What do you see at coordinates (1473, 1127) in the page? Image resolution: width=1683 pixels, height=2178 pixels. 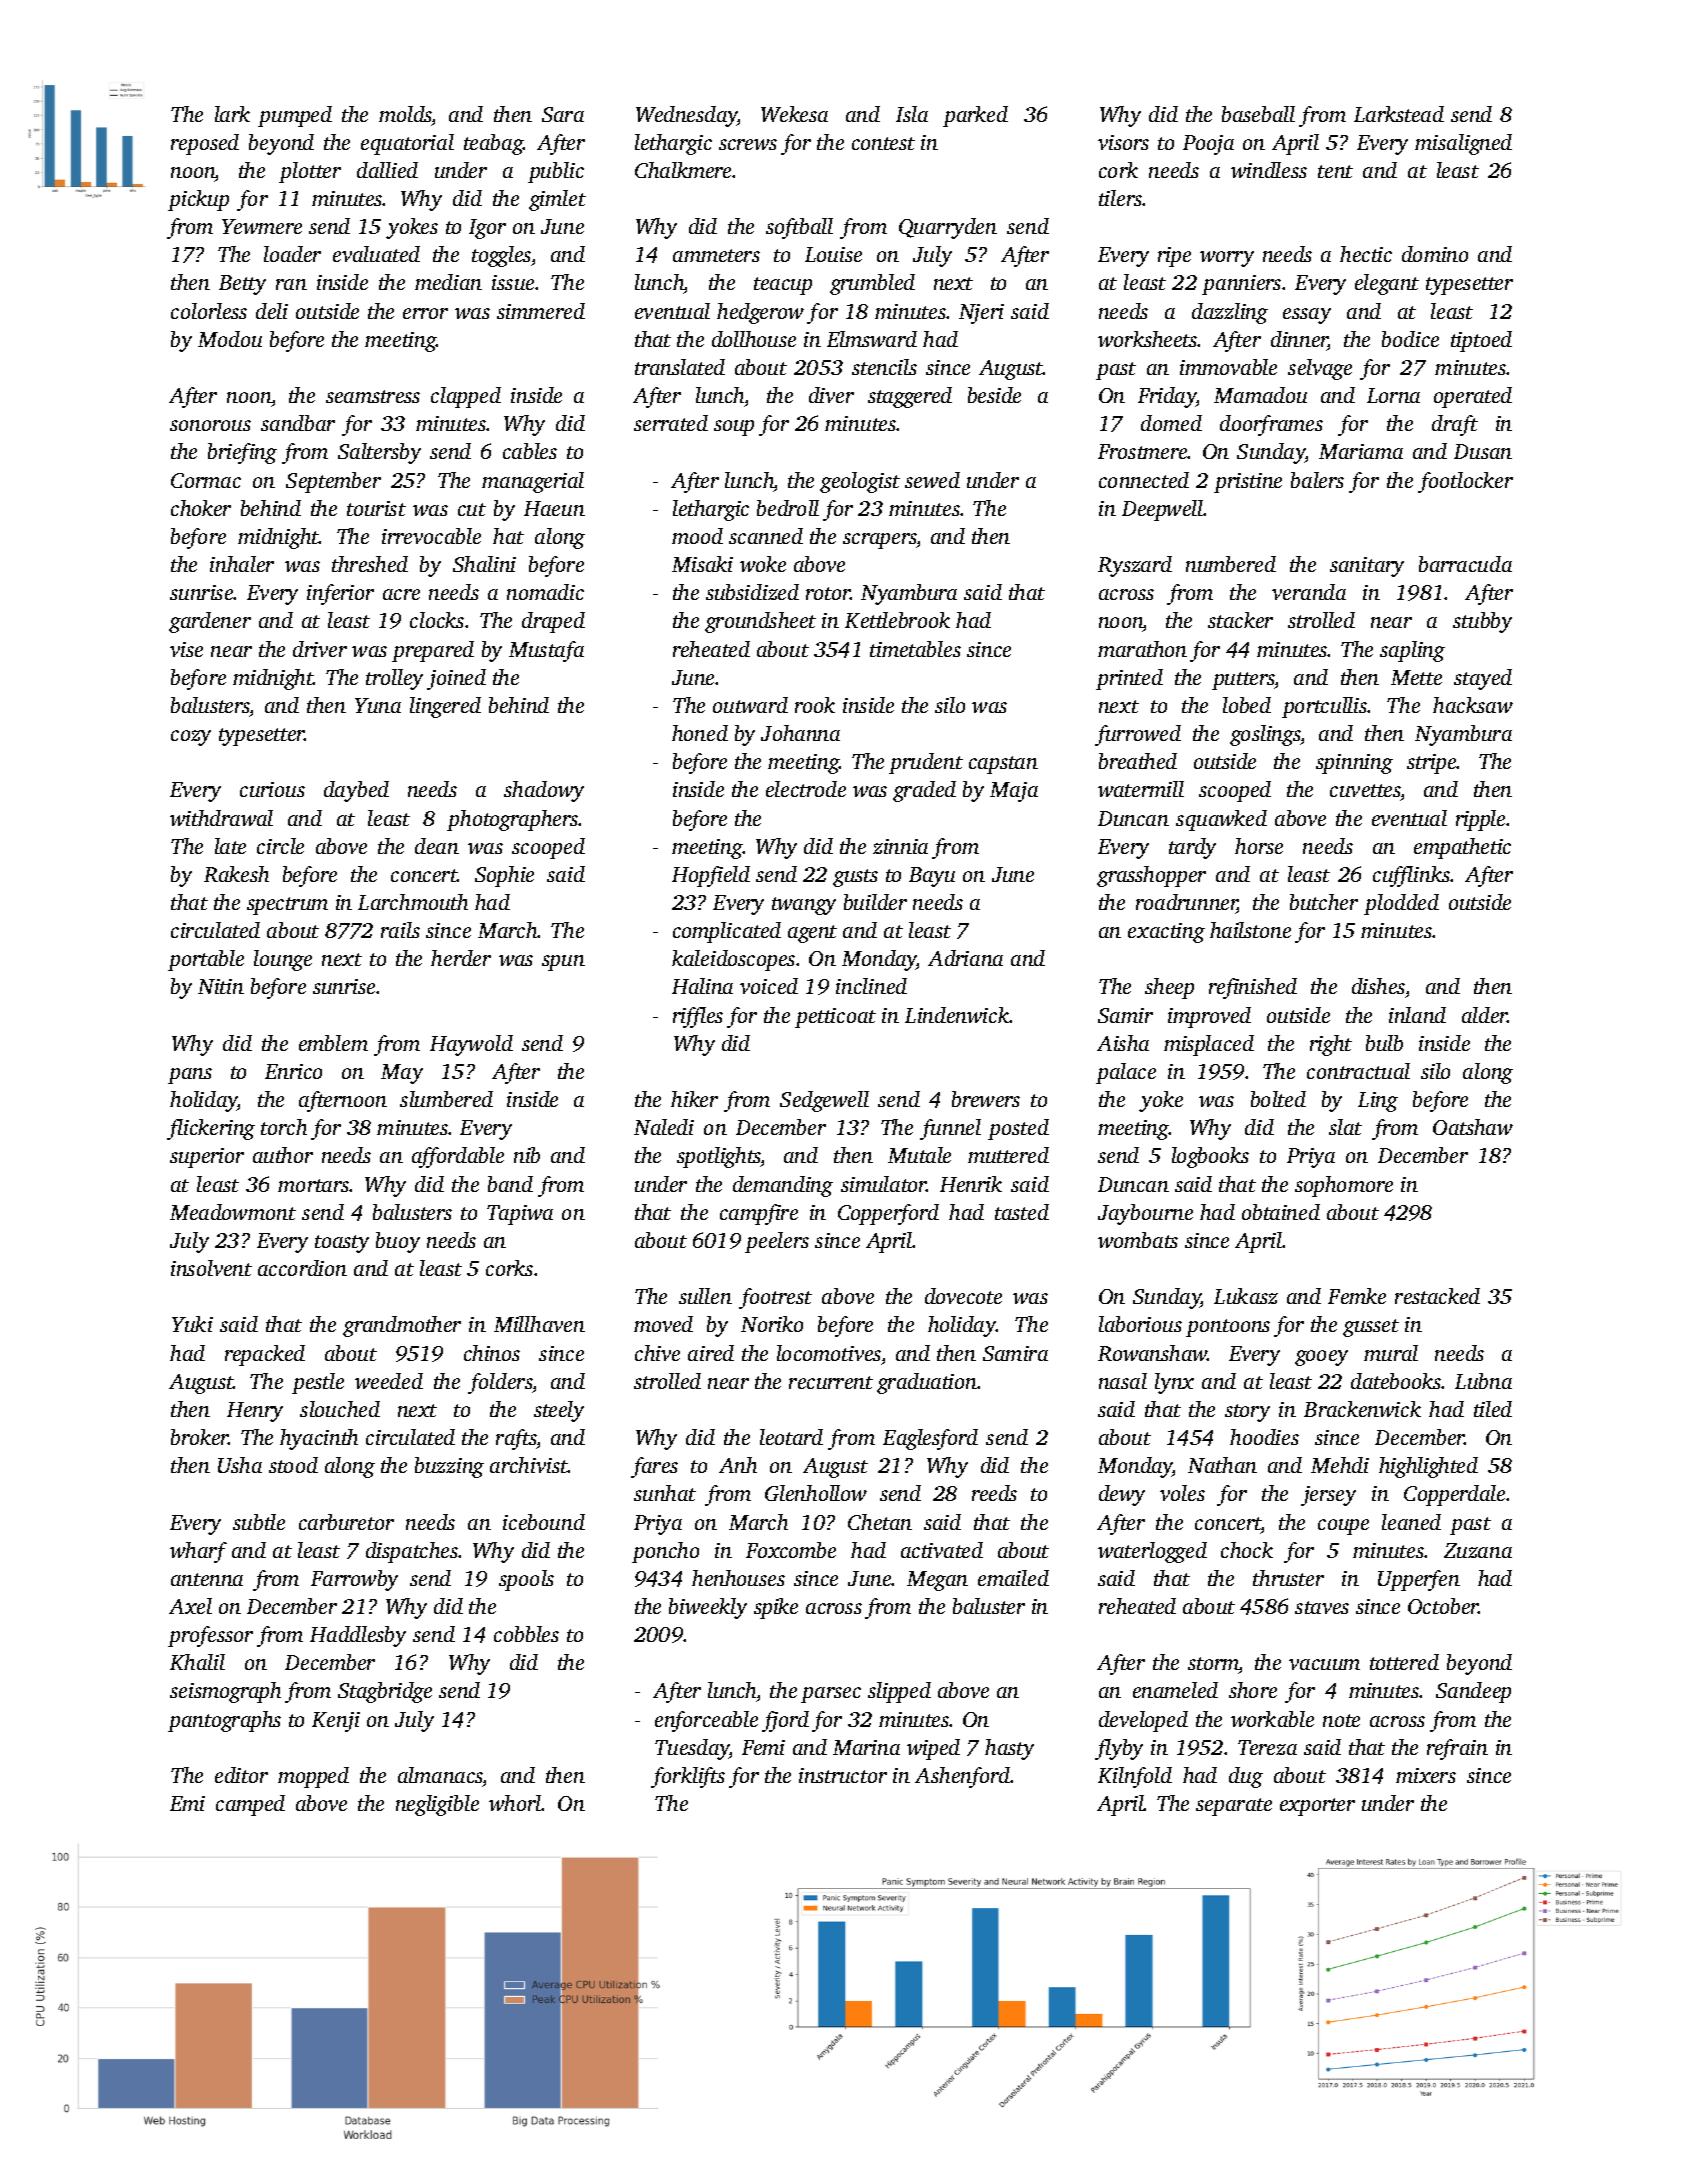 I see `Oatshaw` at bounding box center [1473, 1127].
